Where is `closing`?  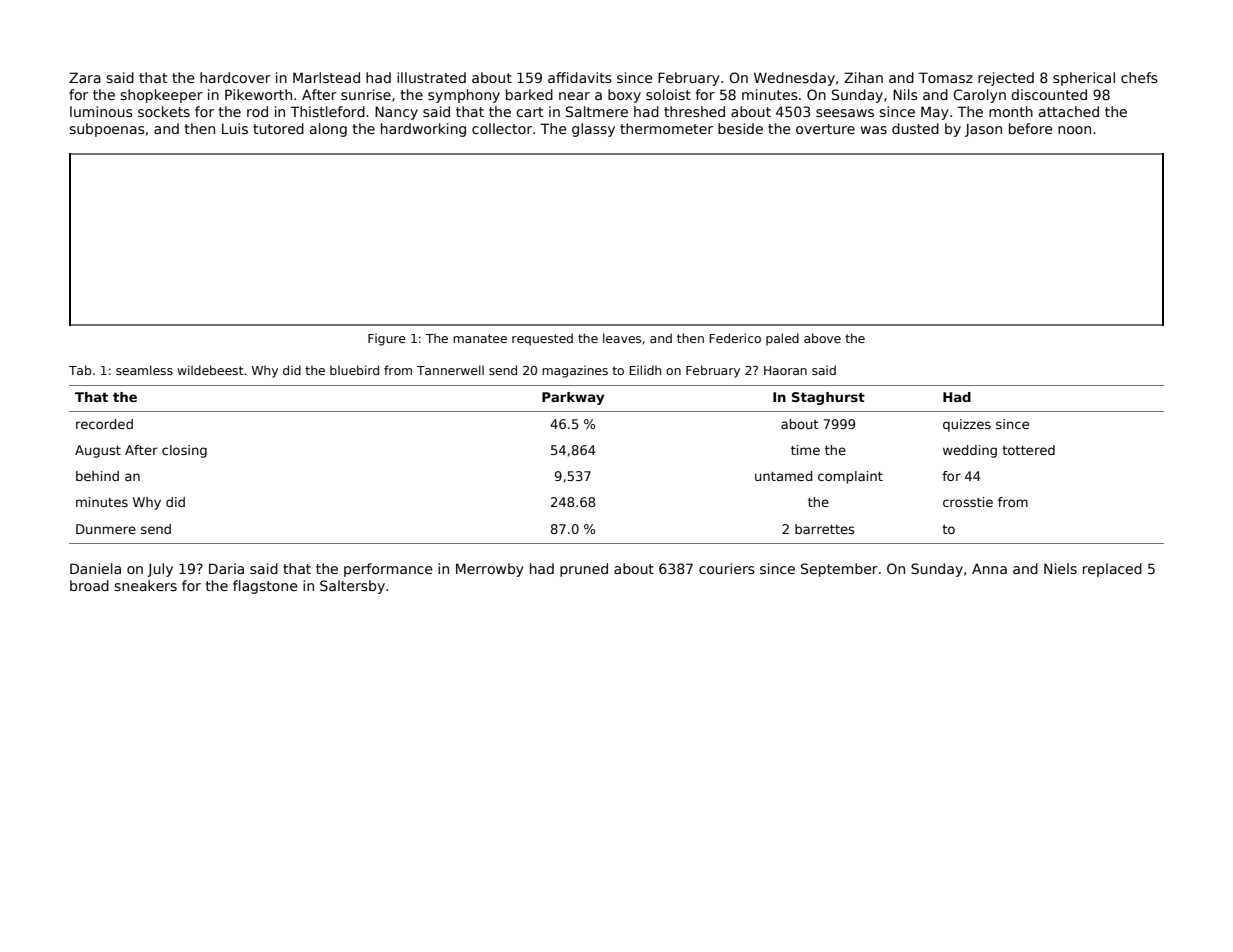 closing is located at coordinates (184, 451).
